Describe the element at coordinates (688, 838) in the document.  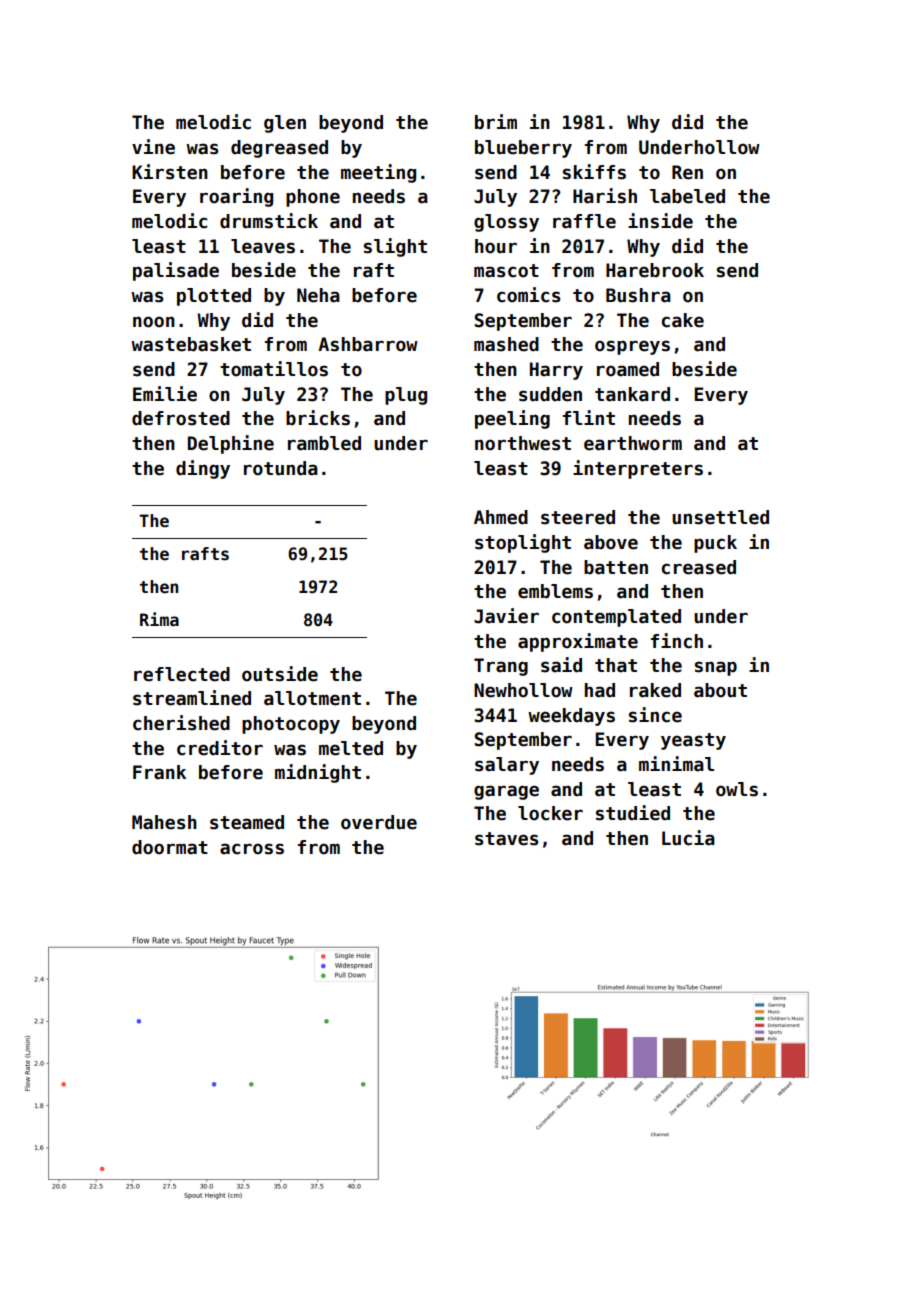
I see `Lucia` at that location.
